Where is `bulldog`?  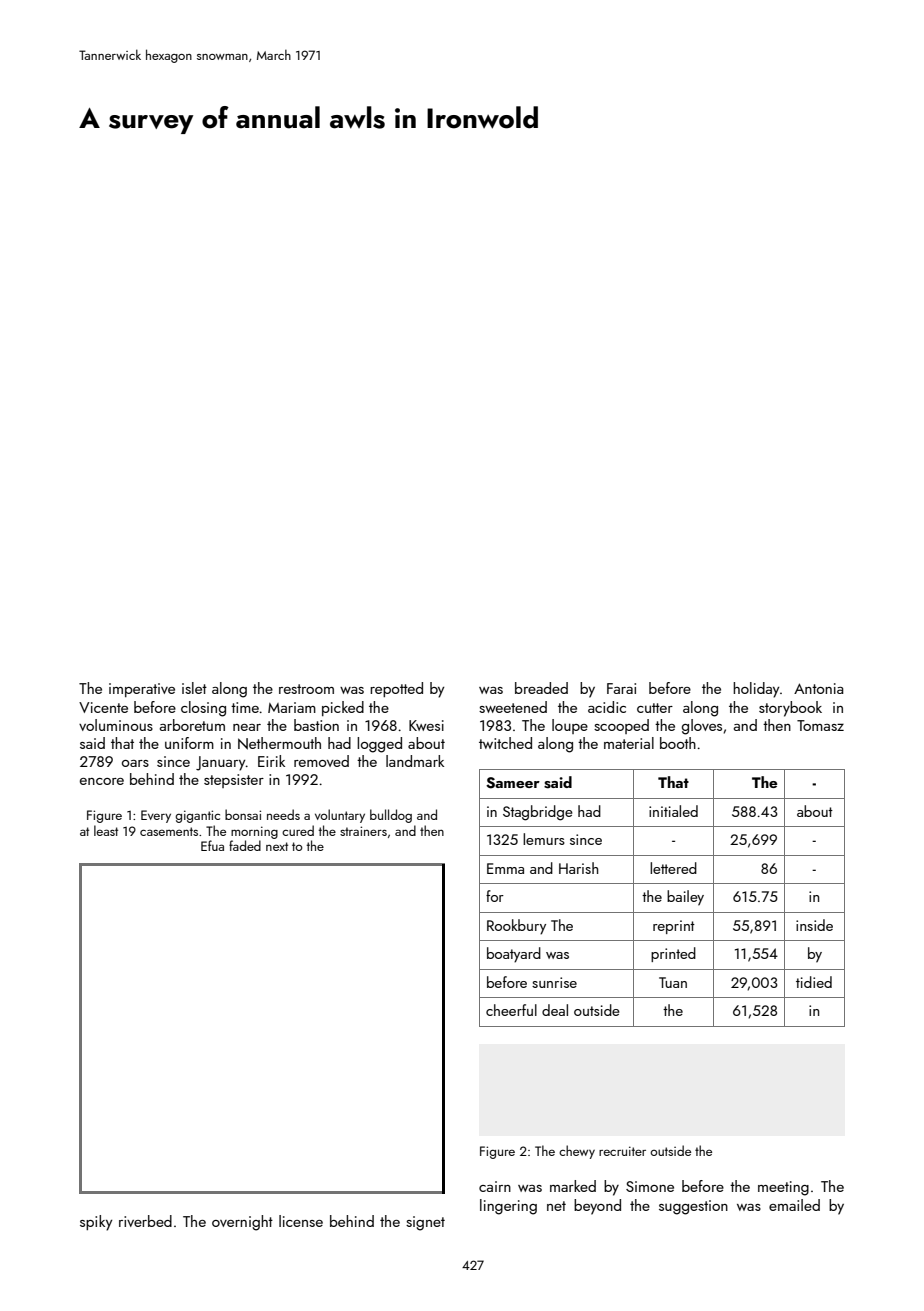 bulldog is located at coordinates (391, 816).
